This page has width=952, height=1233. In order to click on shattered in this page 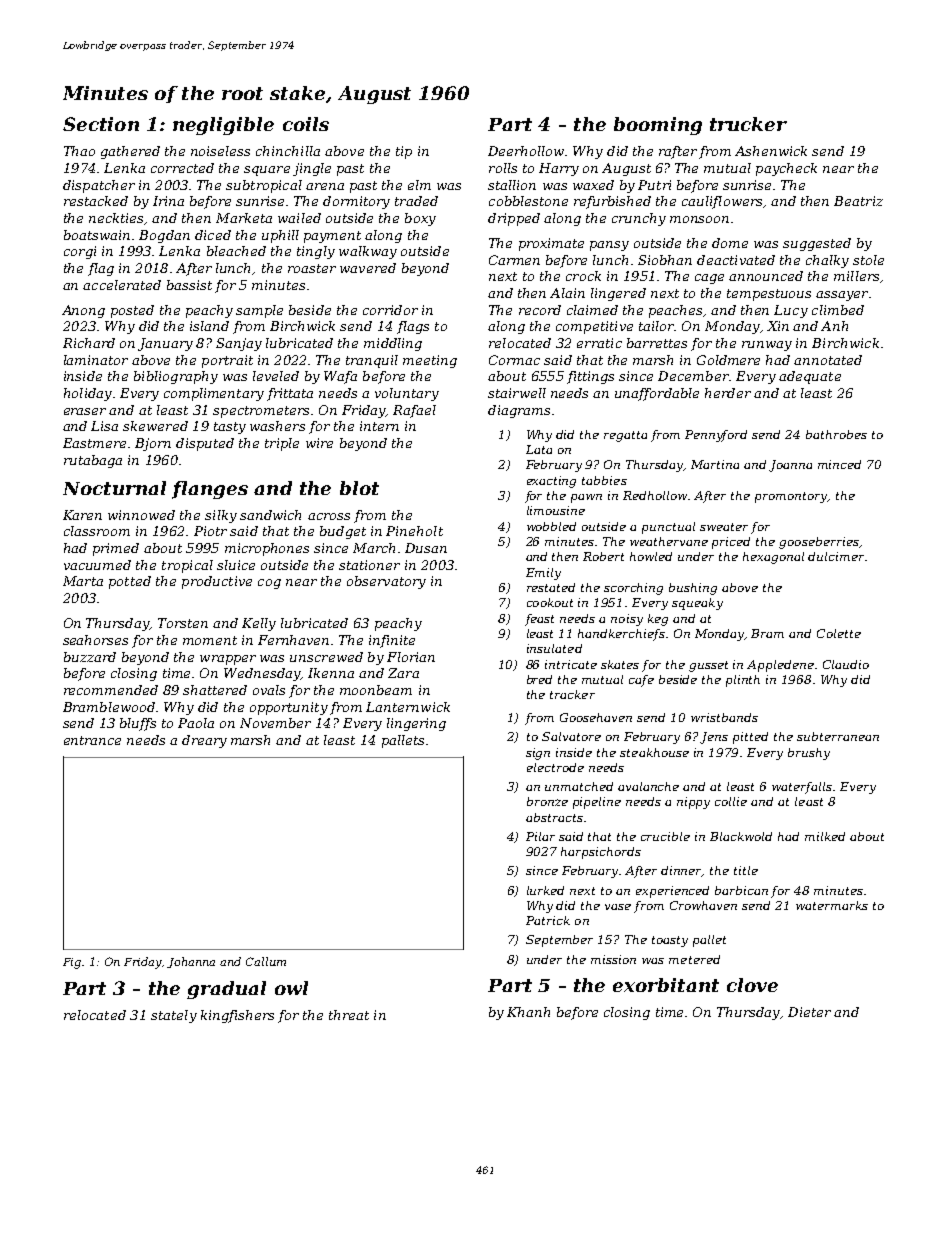, I will do `click(215, 690)`.
